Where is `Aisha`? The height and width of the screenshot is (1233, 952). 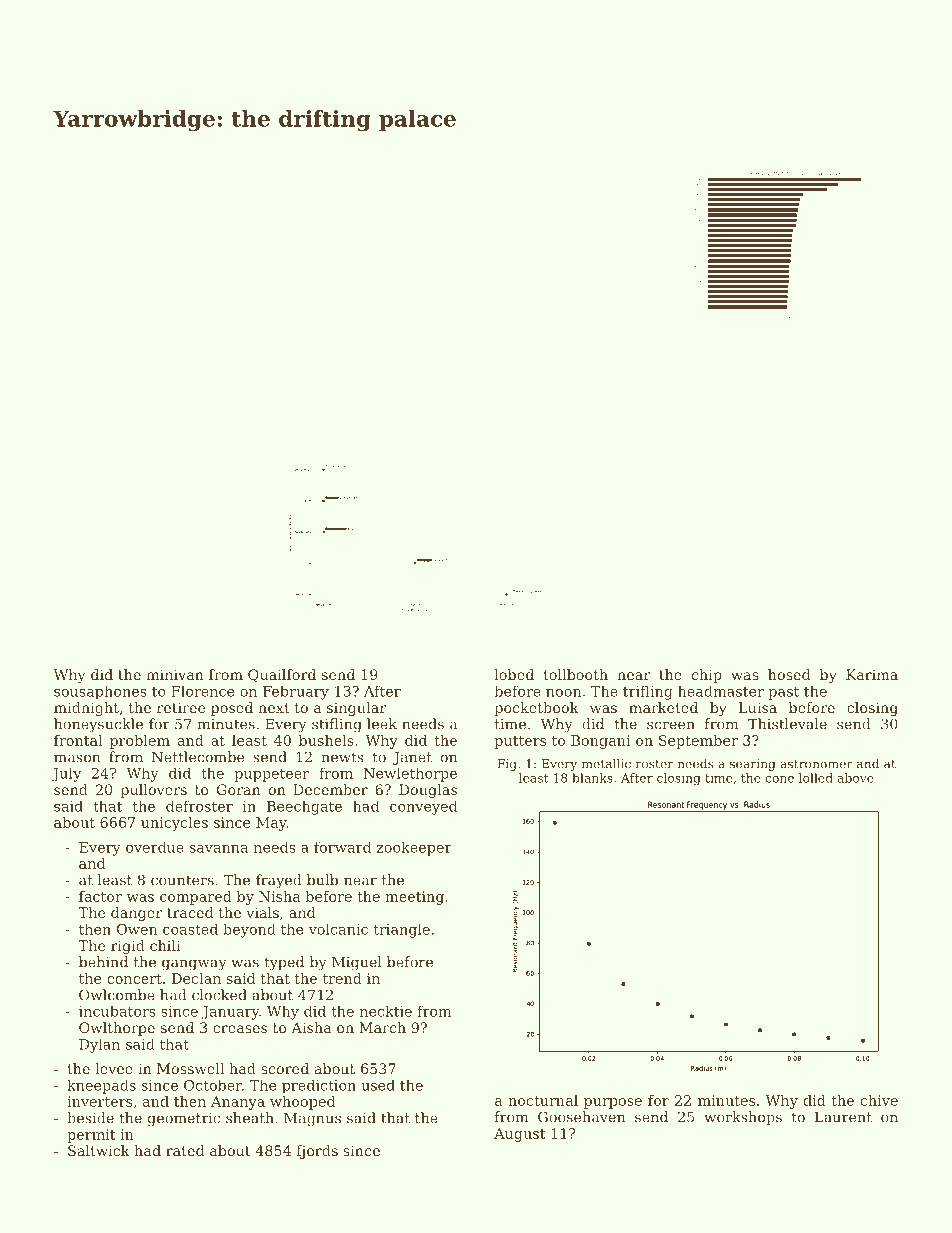 Aisha is located at coordinates (311, 1027).
